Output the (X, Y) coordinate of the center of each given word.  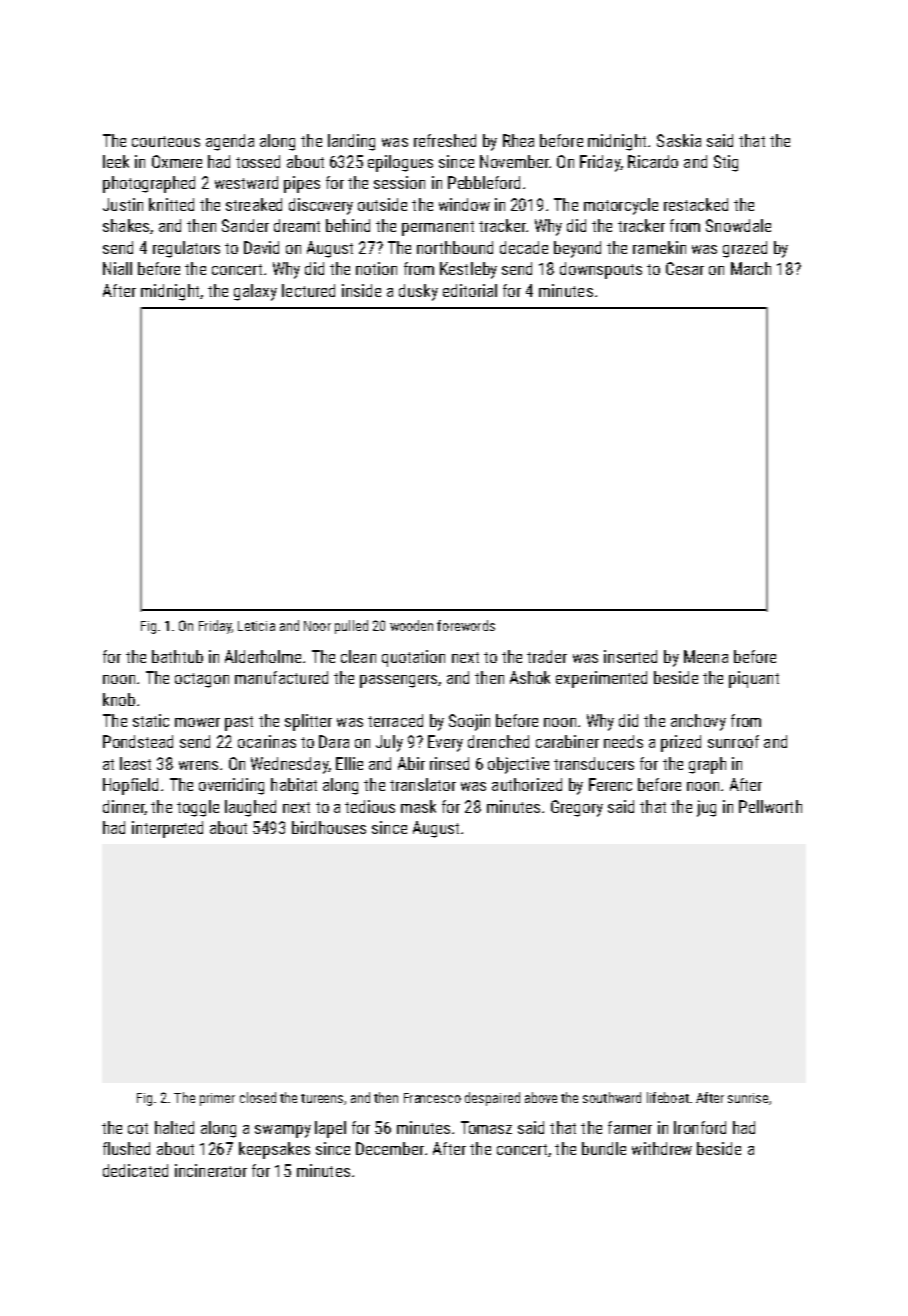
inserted (630, 656)
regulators (186, 249)
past (239, 723)
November (514, 161)
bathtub (177, 656)
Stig (726, 163)
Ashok (530, 677)
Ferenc (610, 784)
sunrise (748, 1098)
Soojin (469, 722)
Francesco (432, 1098)
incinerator (211, 1170)
